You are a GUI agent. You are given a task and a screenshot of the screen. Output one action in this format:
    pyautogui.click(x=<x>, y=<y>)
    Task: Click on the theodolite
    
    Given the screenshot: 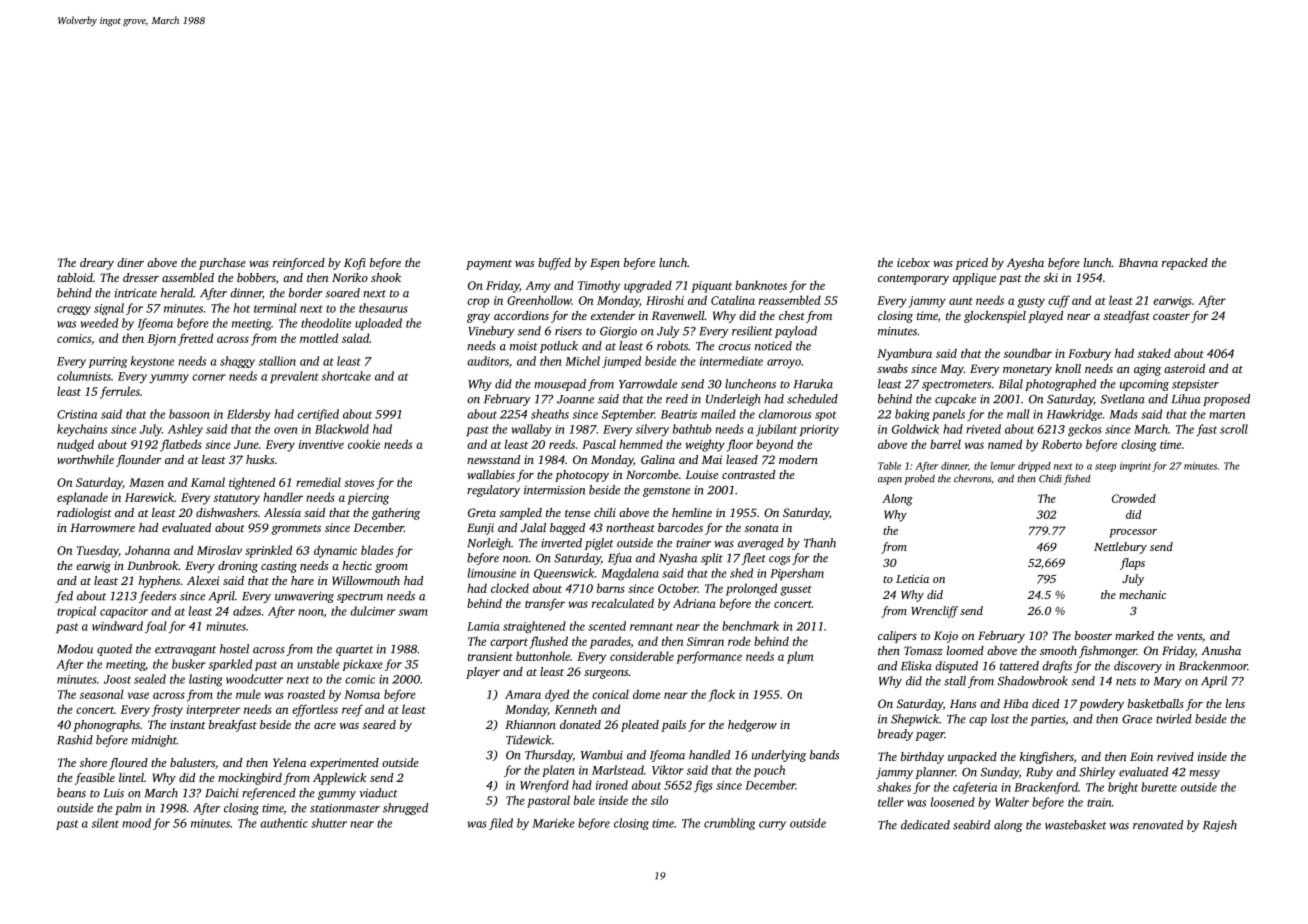 What is the action you would take?
    pyautogui.click(x=326, y=323)
